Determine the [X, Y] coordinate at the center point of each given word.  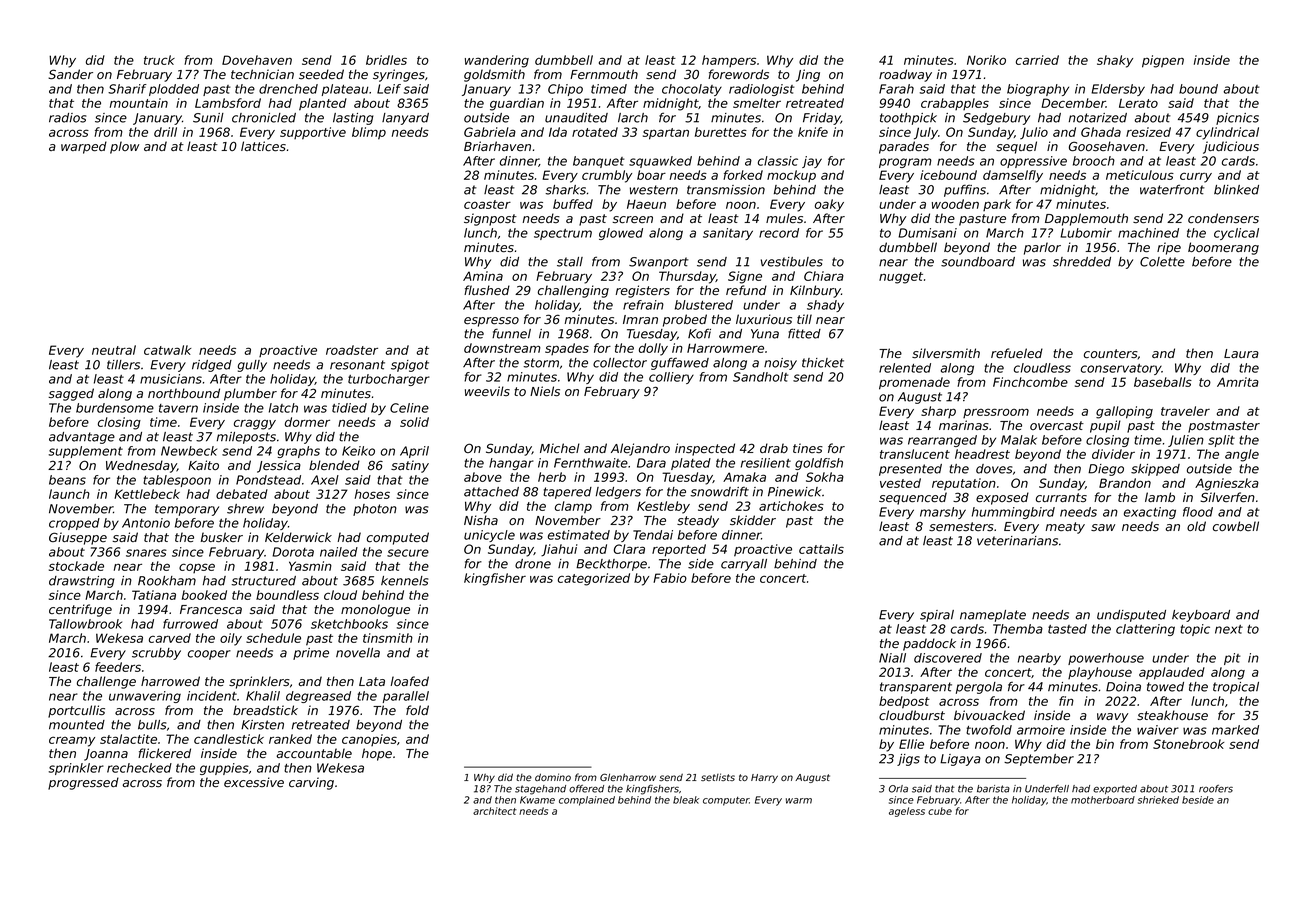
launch [69, 494]
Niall [892, 658]
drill [165, 132]
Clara [629, 549]
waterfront [1172, 189]
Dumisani [927, 233]
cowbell [1236, 526]
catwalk [167, 350]
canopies [369, 740]
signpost [490, 219]
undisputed [1131, 616]
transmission [726, 190]
